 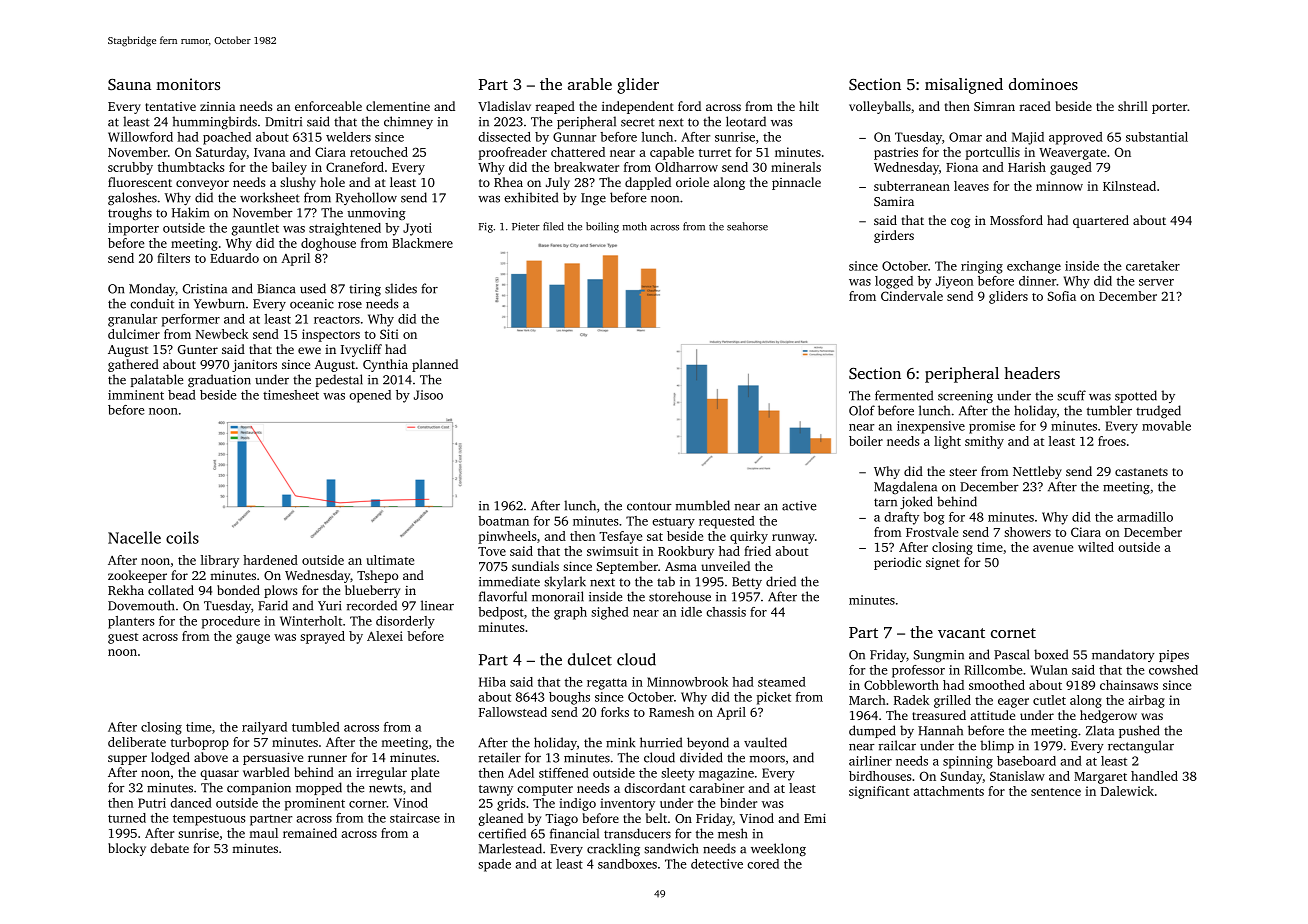 What do you see at coordinates (381, 773) in the screenshot?
I see `irregular` at bounding box center [381, 773].
